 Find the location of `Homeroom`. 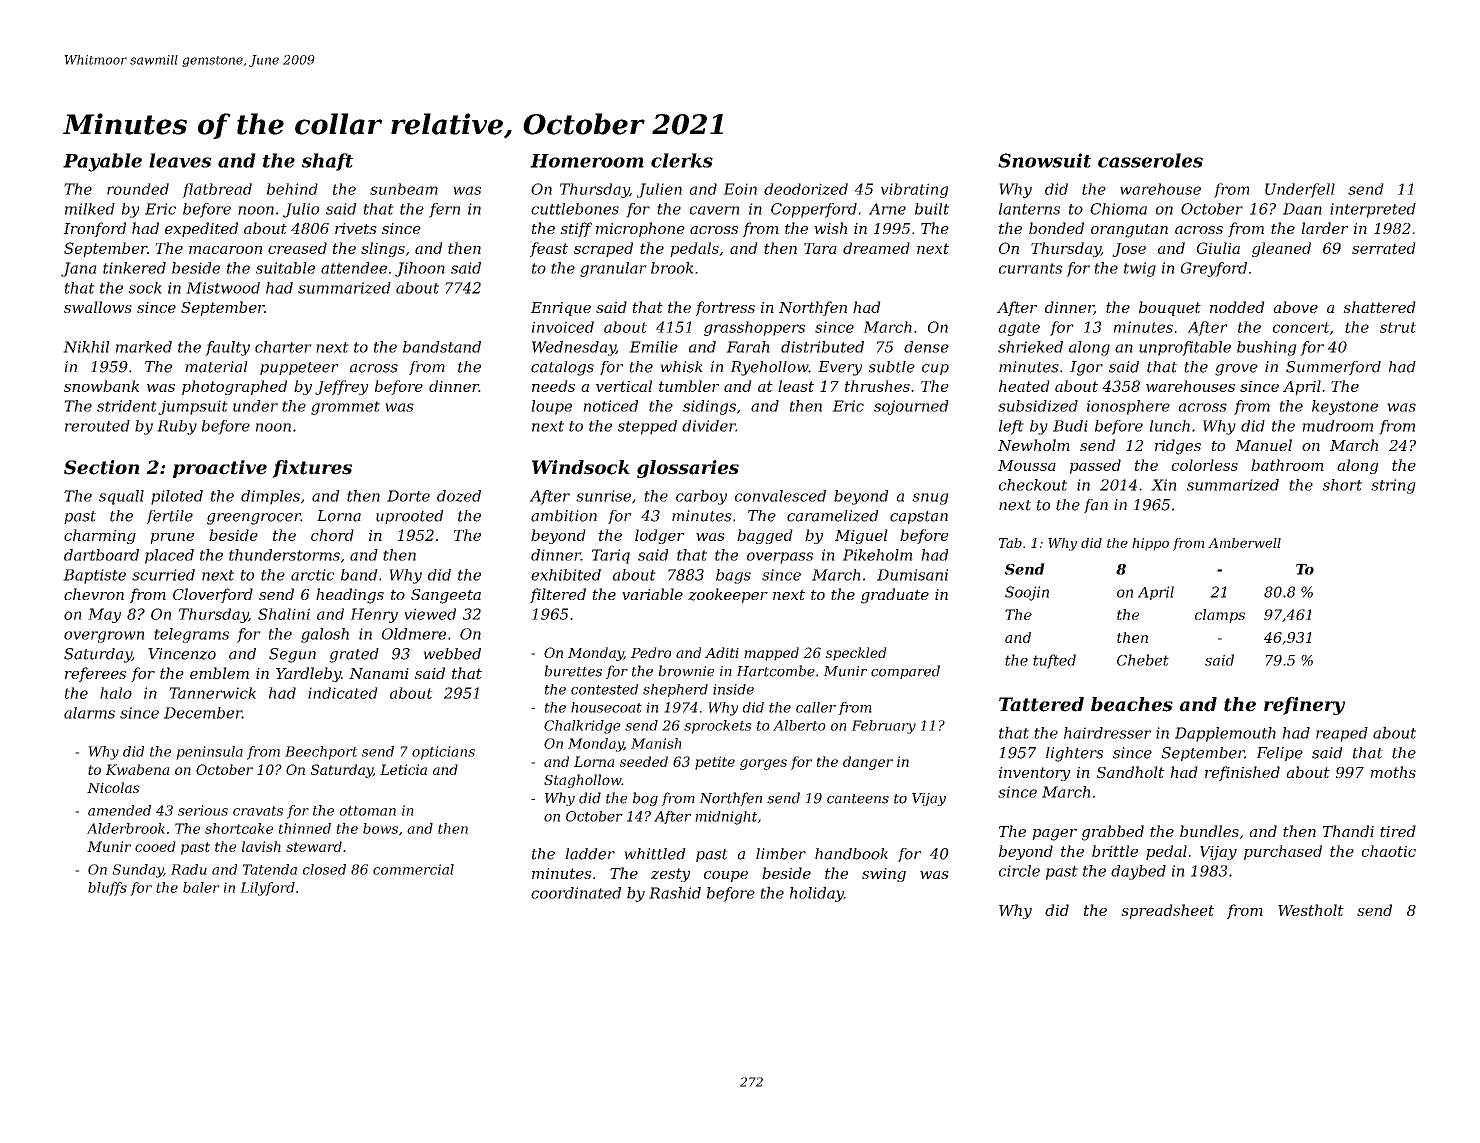

Homeroom is located at coordinates (587, 161).
